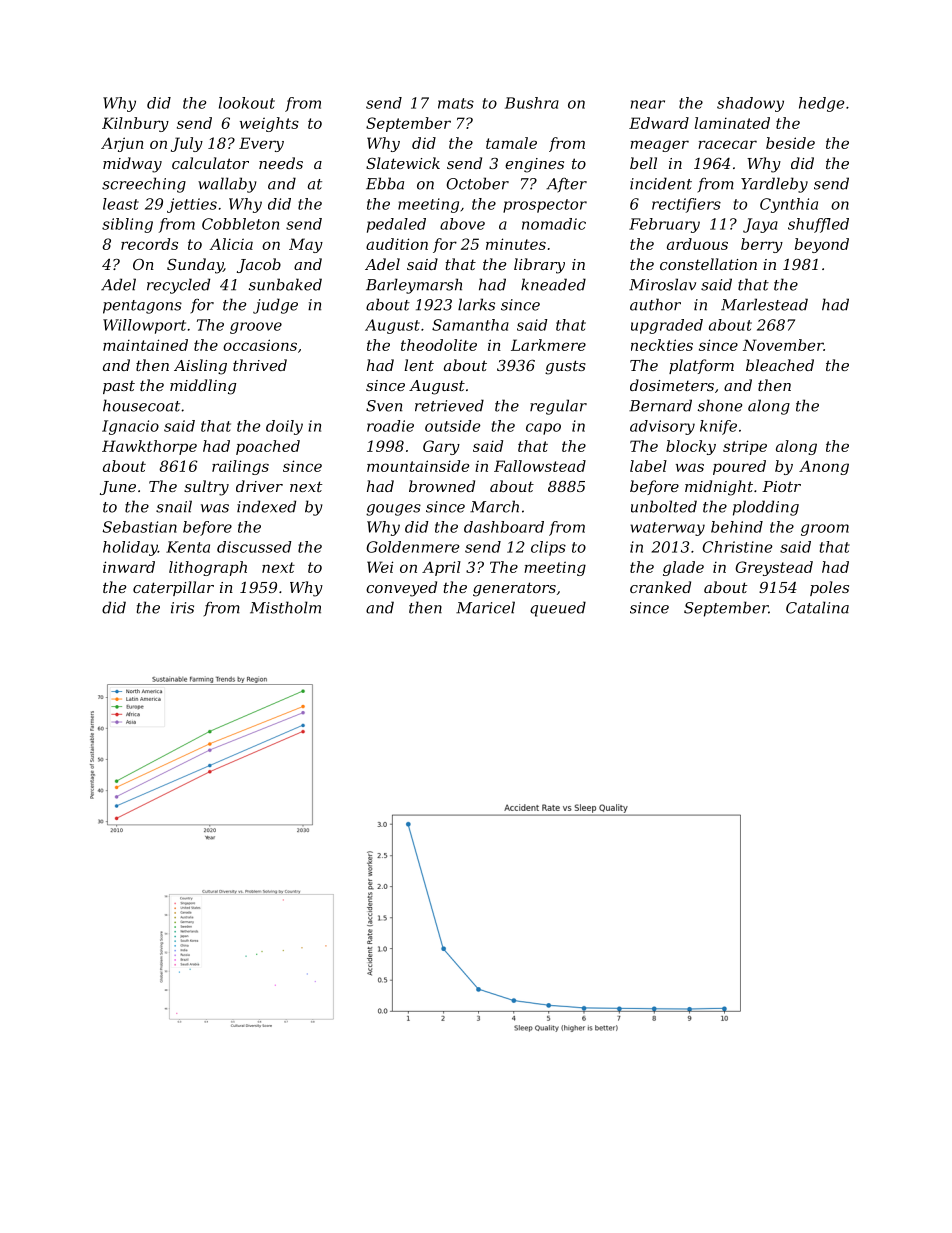  What do you see at coordinates (532, 103) in the image?
I see `Bushra` at bounding box center [532, 103].
